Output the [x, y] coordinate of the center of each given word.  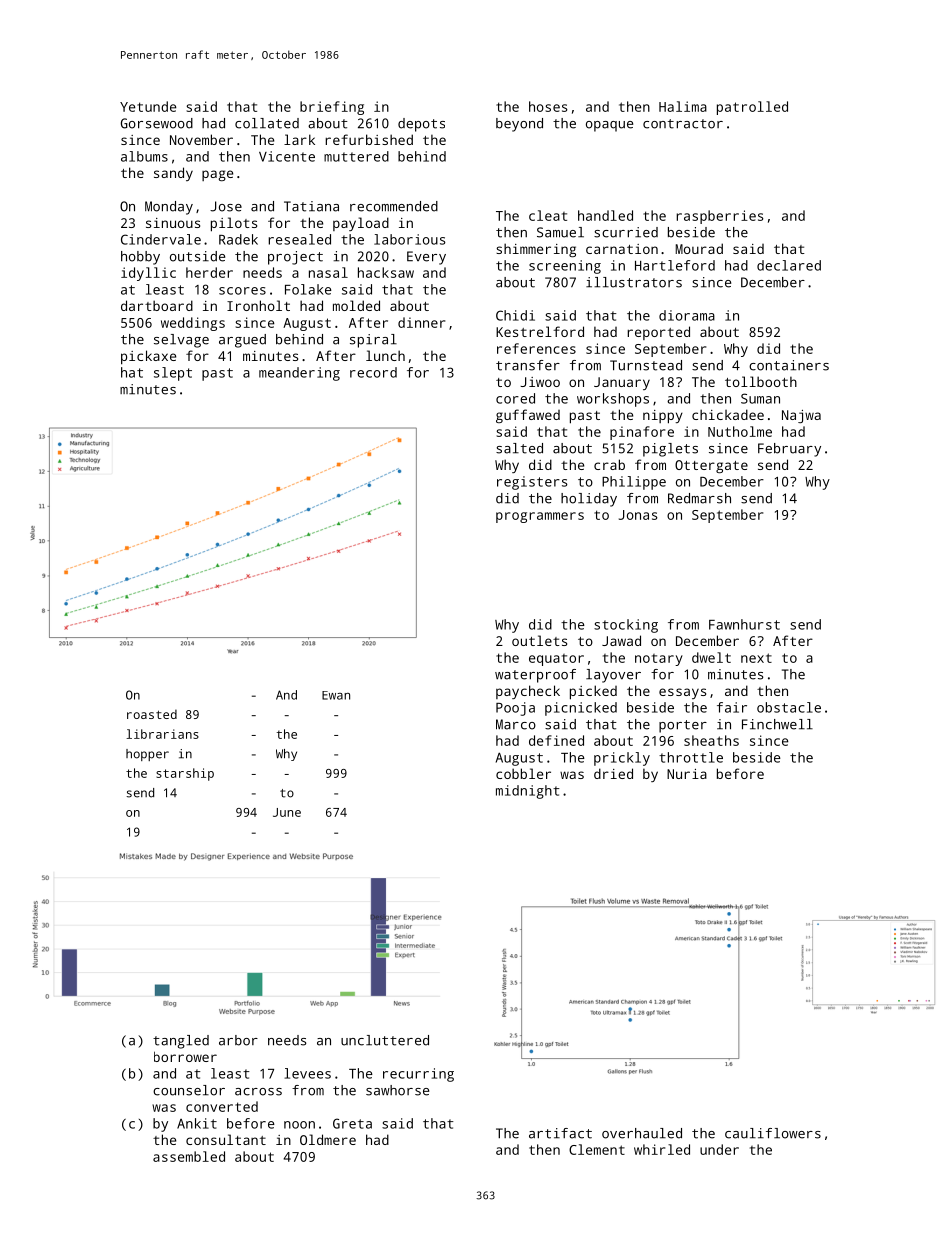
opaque [609, 126]
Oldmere [328, 1139]
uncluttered [385, 1040]
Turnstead [646, 365]
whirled [662, 1149]
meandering [299, 374]
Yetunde [148, 106]
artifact [560, 1133]
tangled [181, 1042]
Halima [683, 106]
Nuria [687, 774]
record [373, 372]
